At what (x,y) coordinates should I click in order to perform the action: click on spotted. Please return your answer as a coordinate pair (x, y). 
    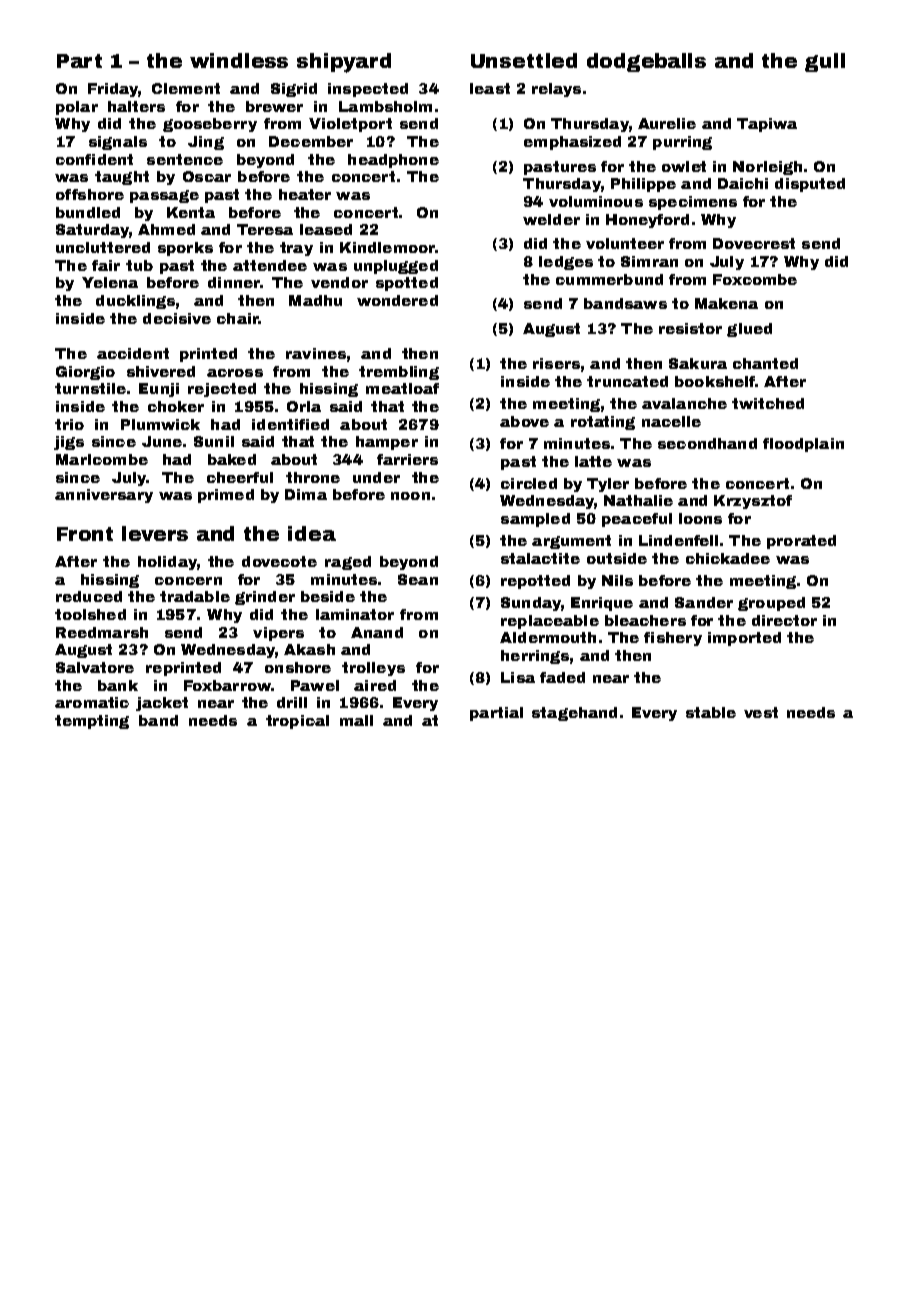
    Looking at the image, I should click on (407, 284).
